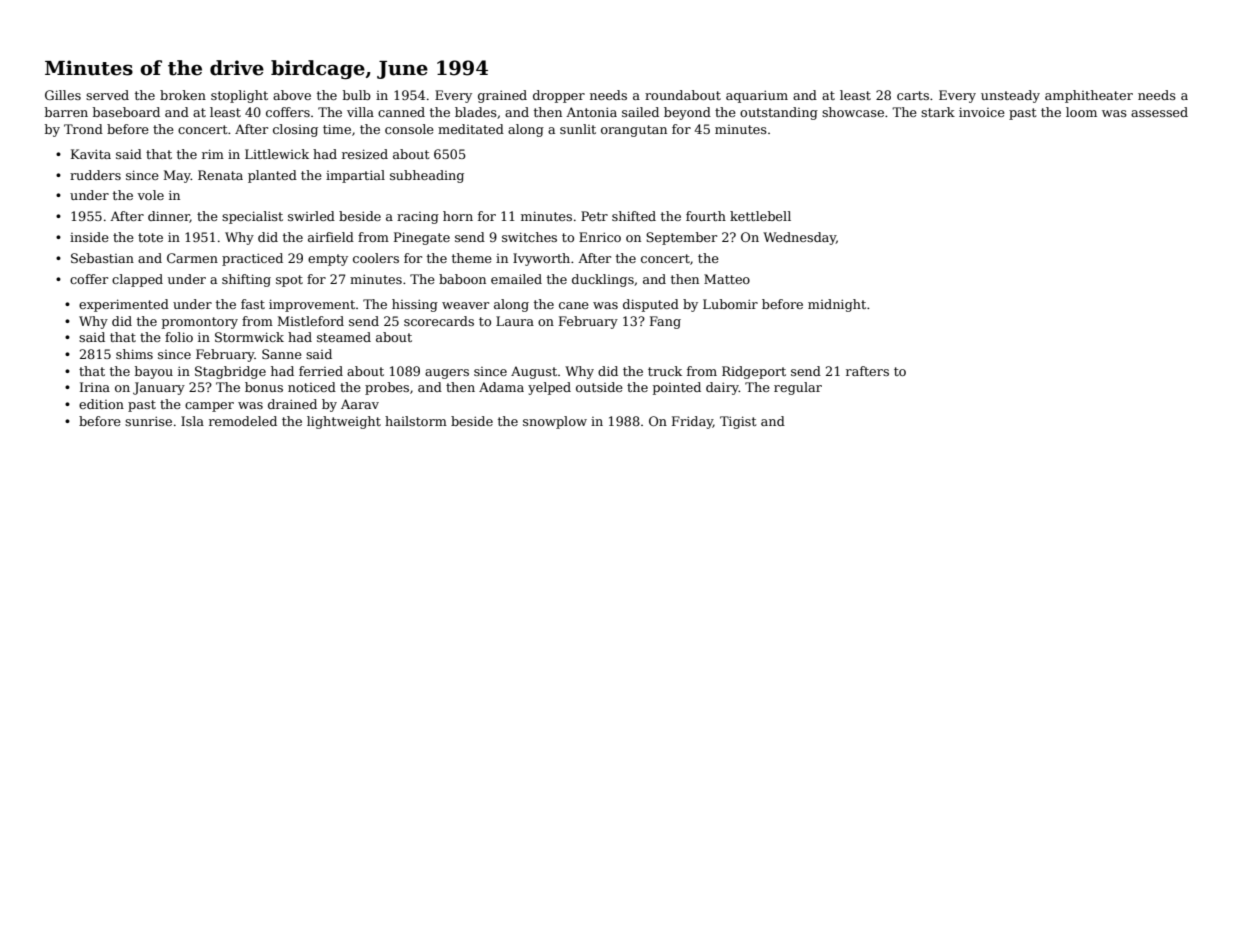 The height and width of the page is (952, 1233). Describe the element at coordinates (665, 322) in the page. I see `Fang` at that location.
